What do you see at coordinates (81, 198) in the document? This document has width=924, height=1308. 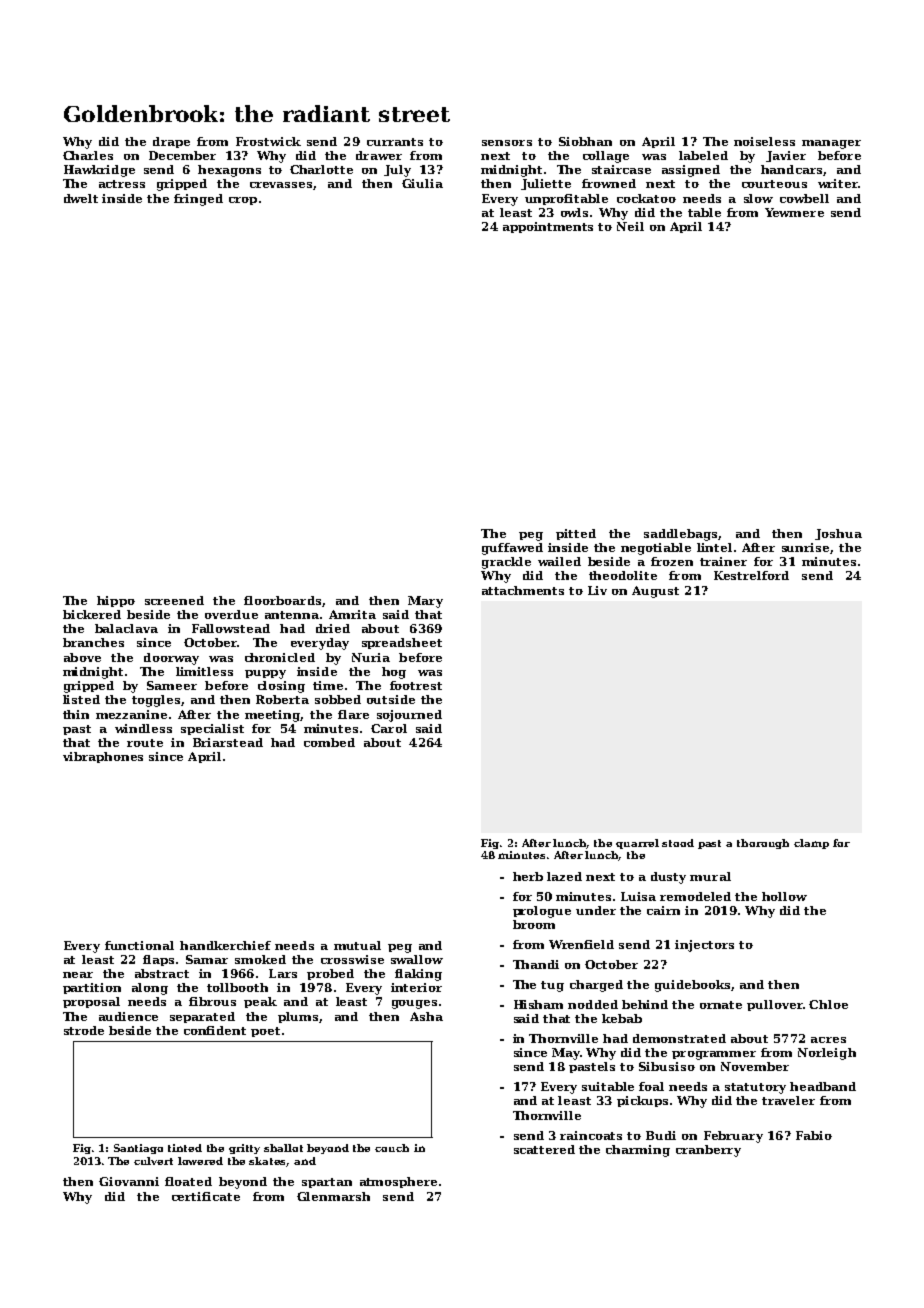 I see `dwelt` at bounding box center [81, 198].
